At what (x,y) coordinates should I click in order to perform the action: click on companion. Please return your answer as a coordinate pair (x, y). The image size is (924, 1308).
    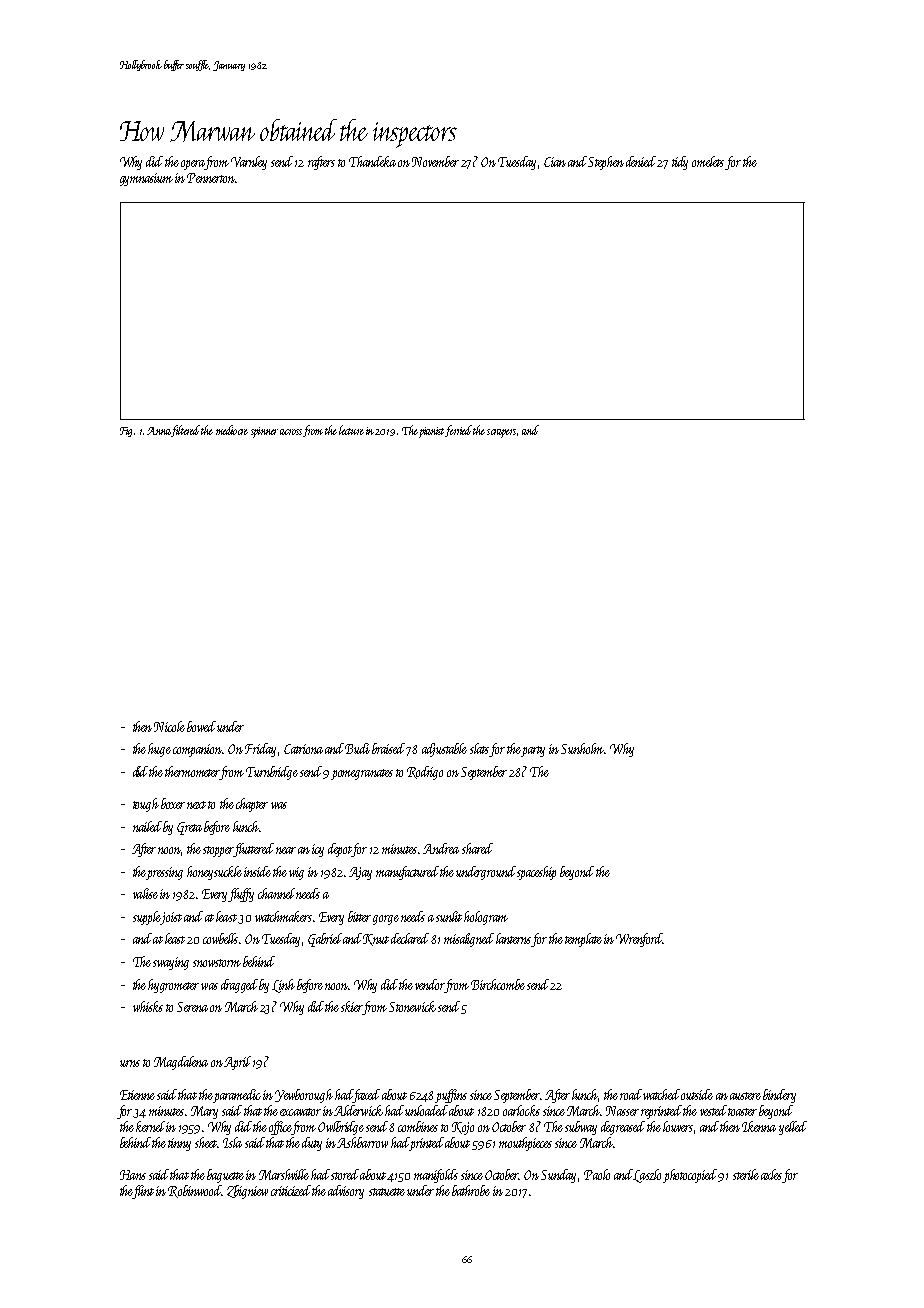
    Looking at the image, I should click on (198, 750).
